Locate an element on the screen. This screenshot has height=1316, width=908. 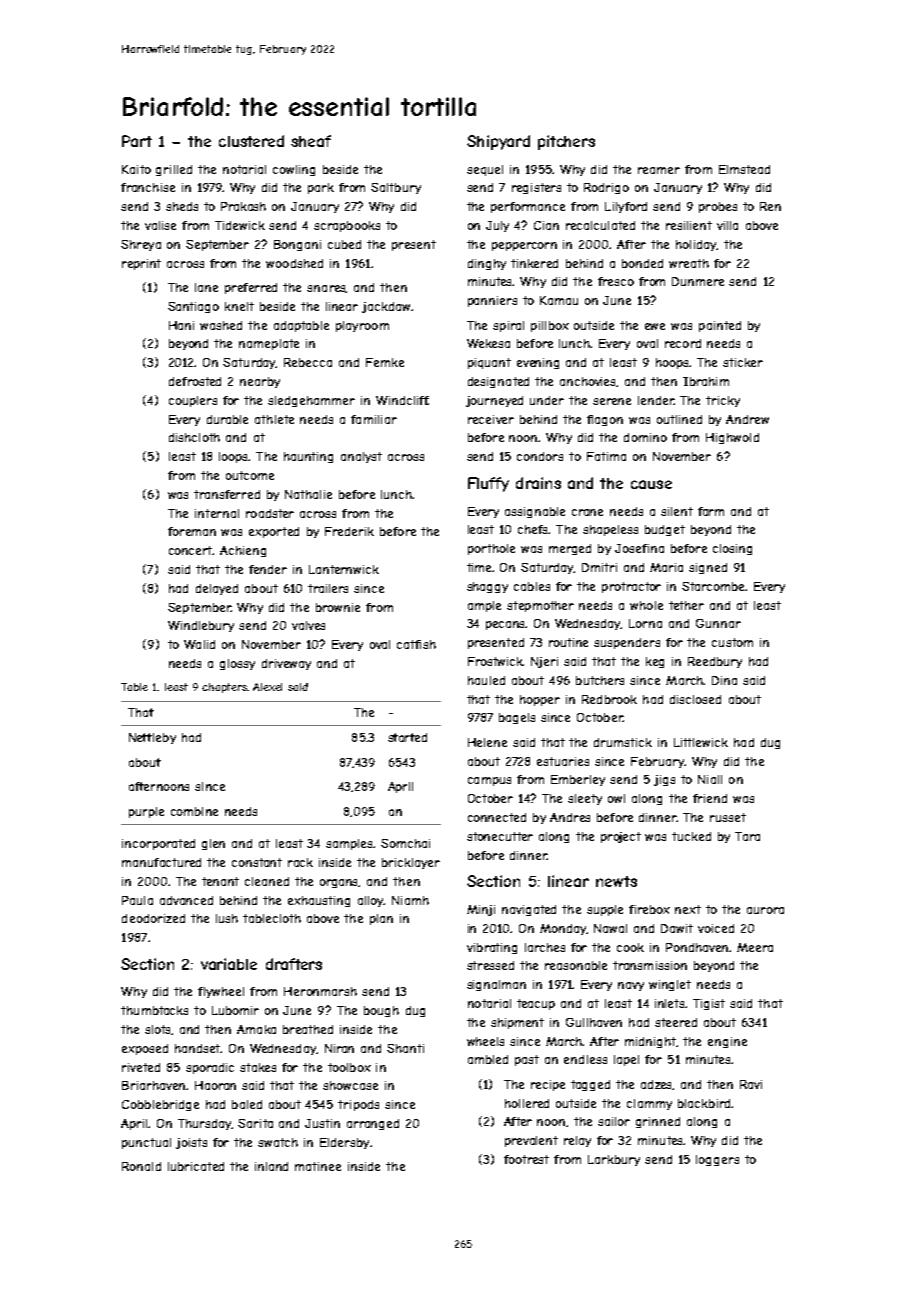
firebox is located at coordinates (649, 909).
